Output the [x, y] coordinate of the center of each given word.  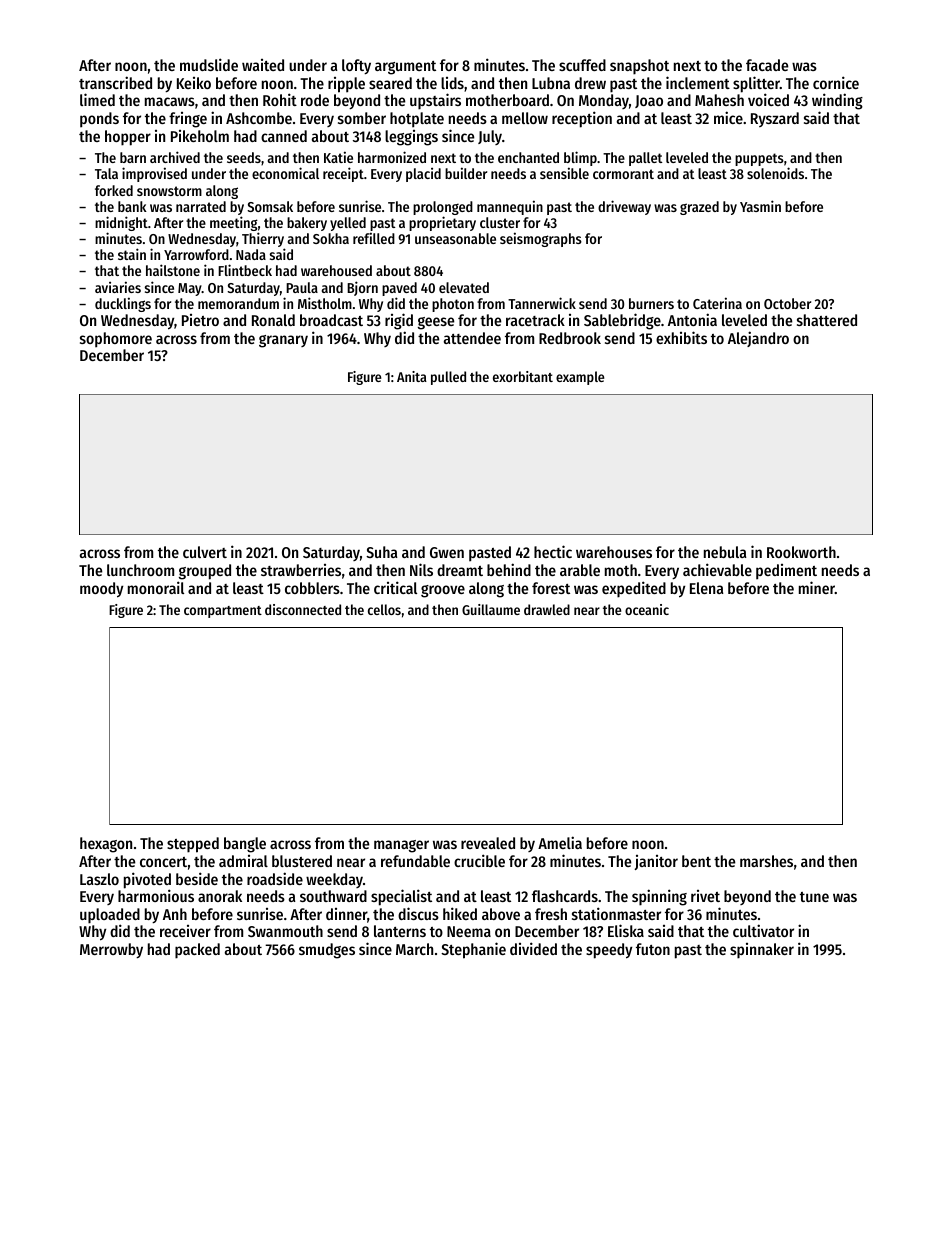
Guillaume [491, 609]
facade [767, 65]
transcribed [115, 82]
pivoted [147, 880]
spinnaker [762, 951]
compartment [223, 612]
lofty [356, 66]
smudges [327, 951]
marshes [766, 861]
